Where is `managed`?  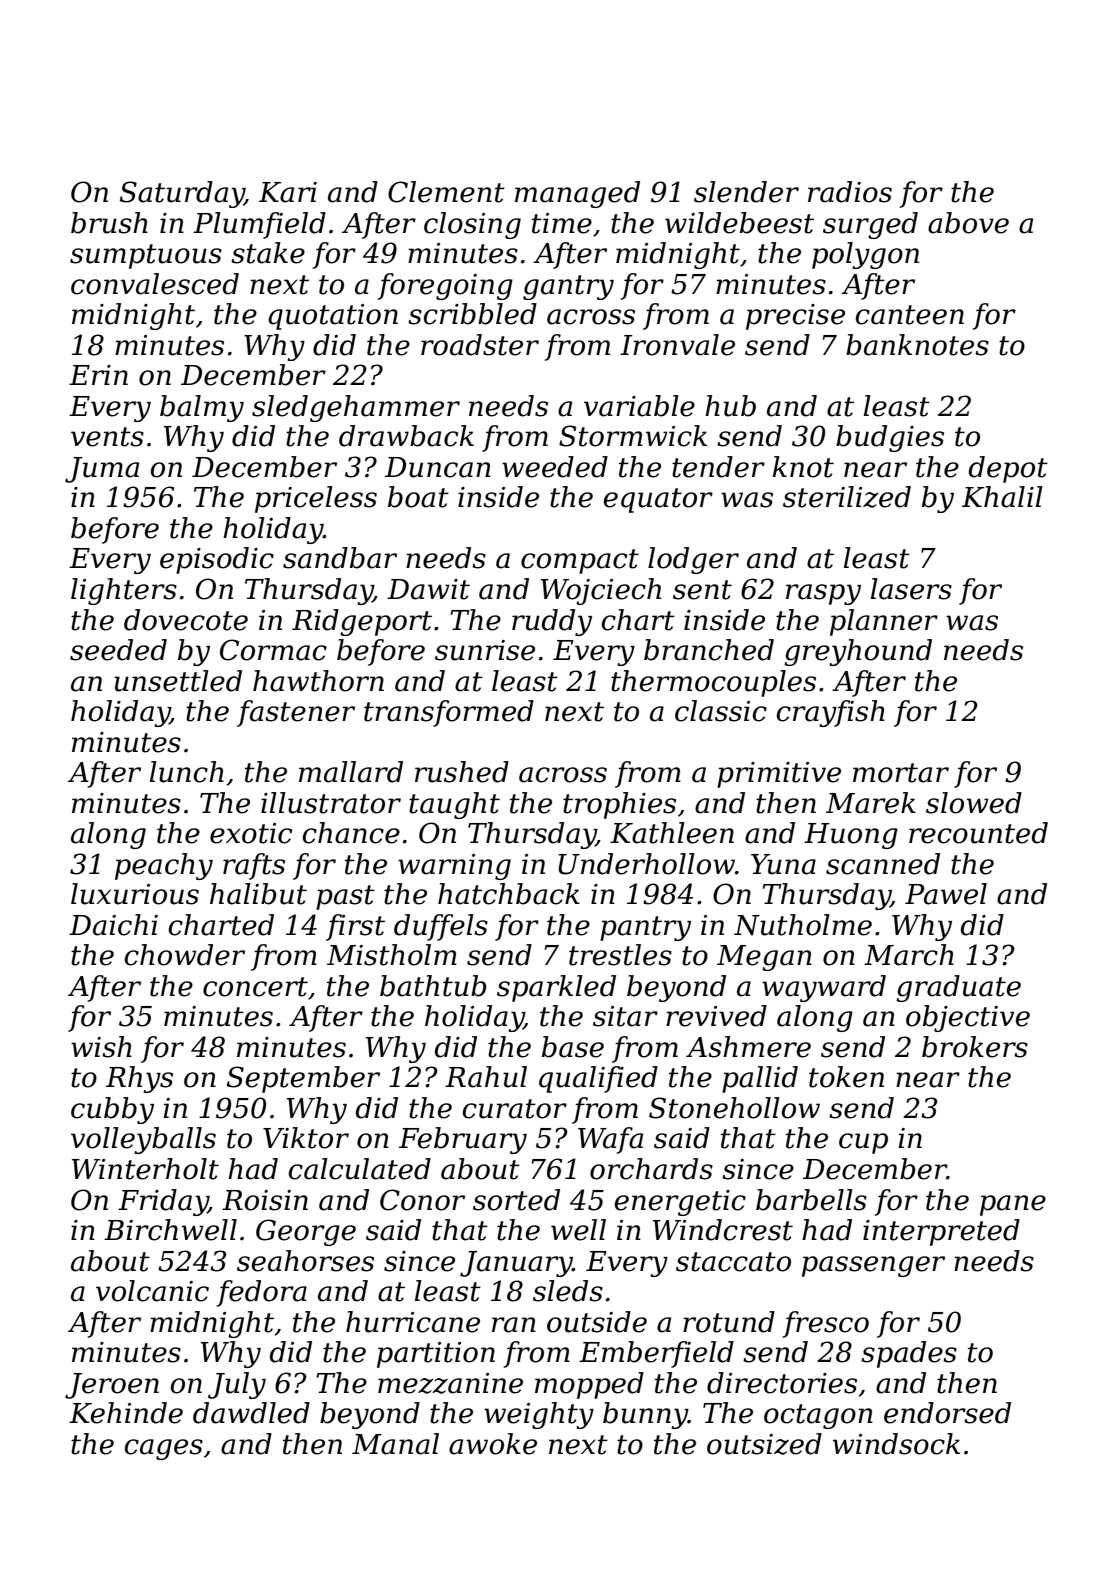
managed is located at coordinates (577, 194).
